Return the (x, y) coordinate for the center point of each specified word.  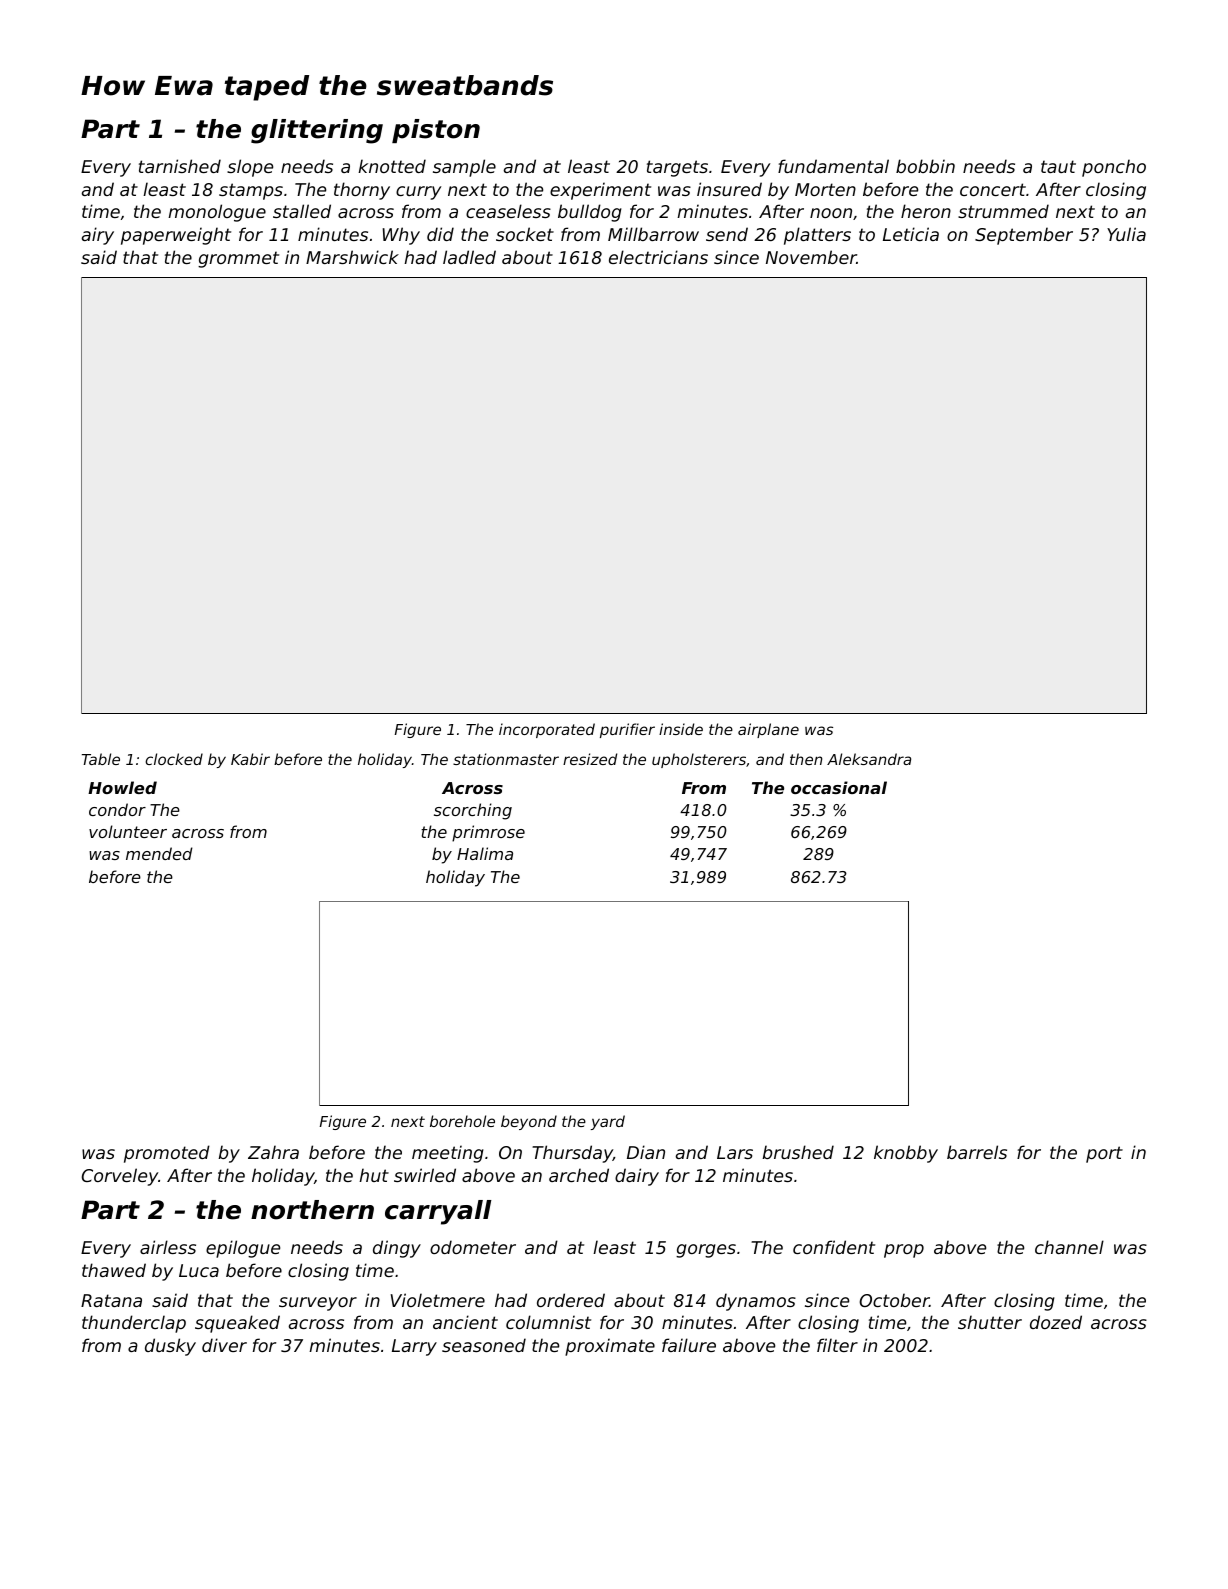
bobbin (925, 166)
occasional (839, 787)
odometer (473, 1247)
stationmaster (506, 759)
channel (1069, 1247)
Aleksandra (869, 759)
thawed (114, 1270)
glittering (317, 131)
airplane (768, 730)
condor (117, 809)
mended (159, 853)
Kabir (250, 759)
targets (677, 168)
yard (608, 1122)
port (1104, 1154)
